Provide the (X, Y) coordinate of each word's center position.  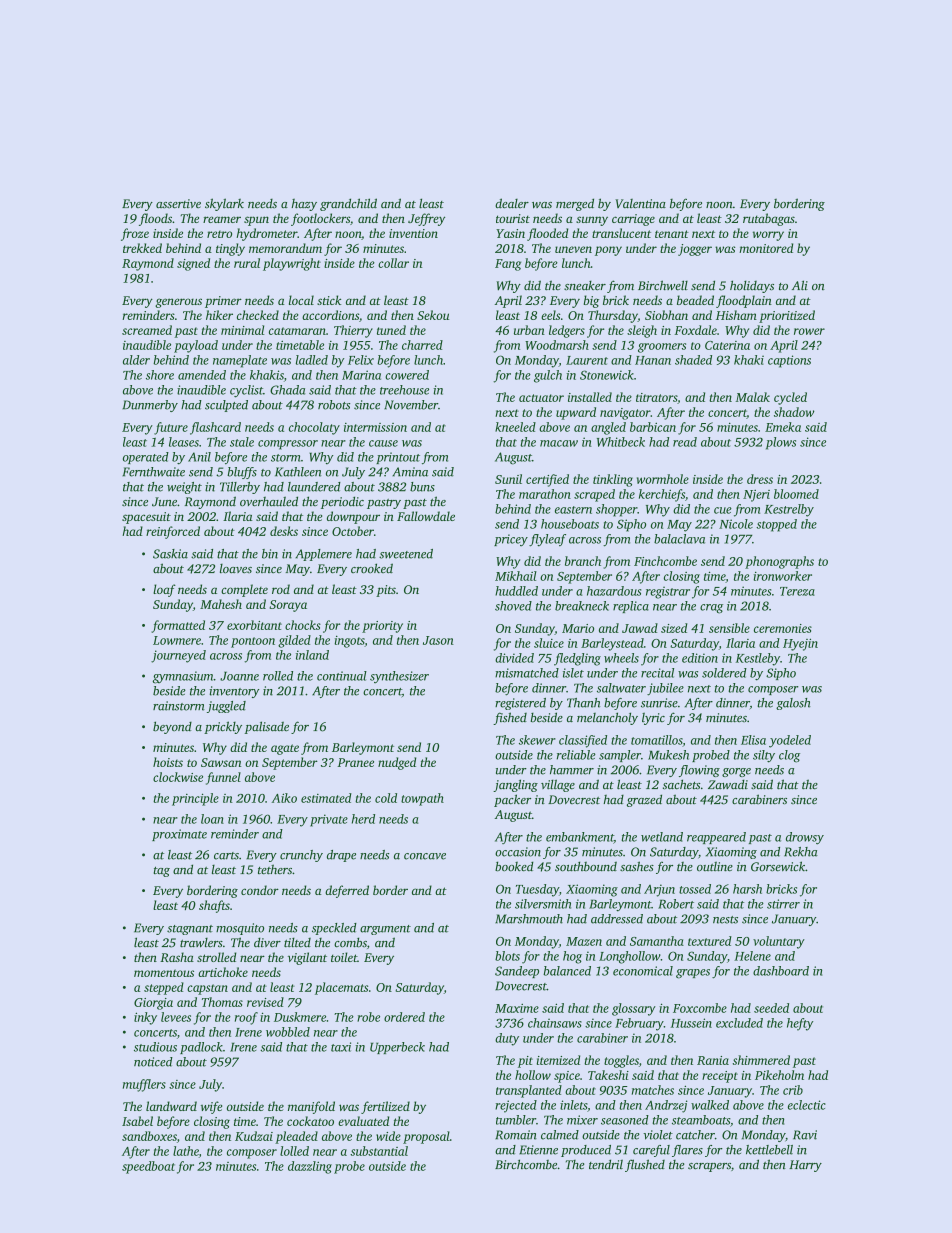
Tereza (797, 591)
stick (329, 300)
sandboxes (149, 1136)
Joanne (239, 676)
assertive (178, 204)
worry (768, 236)
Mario (578, 628)
